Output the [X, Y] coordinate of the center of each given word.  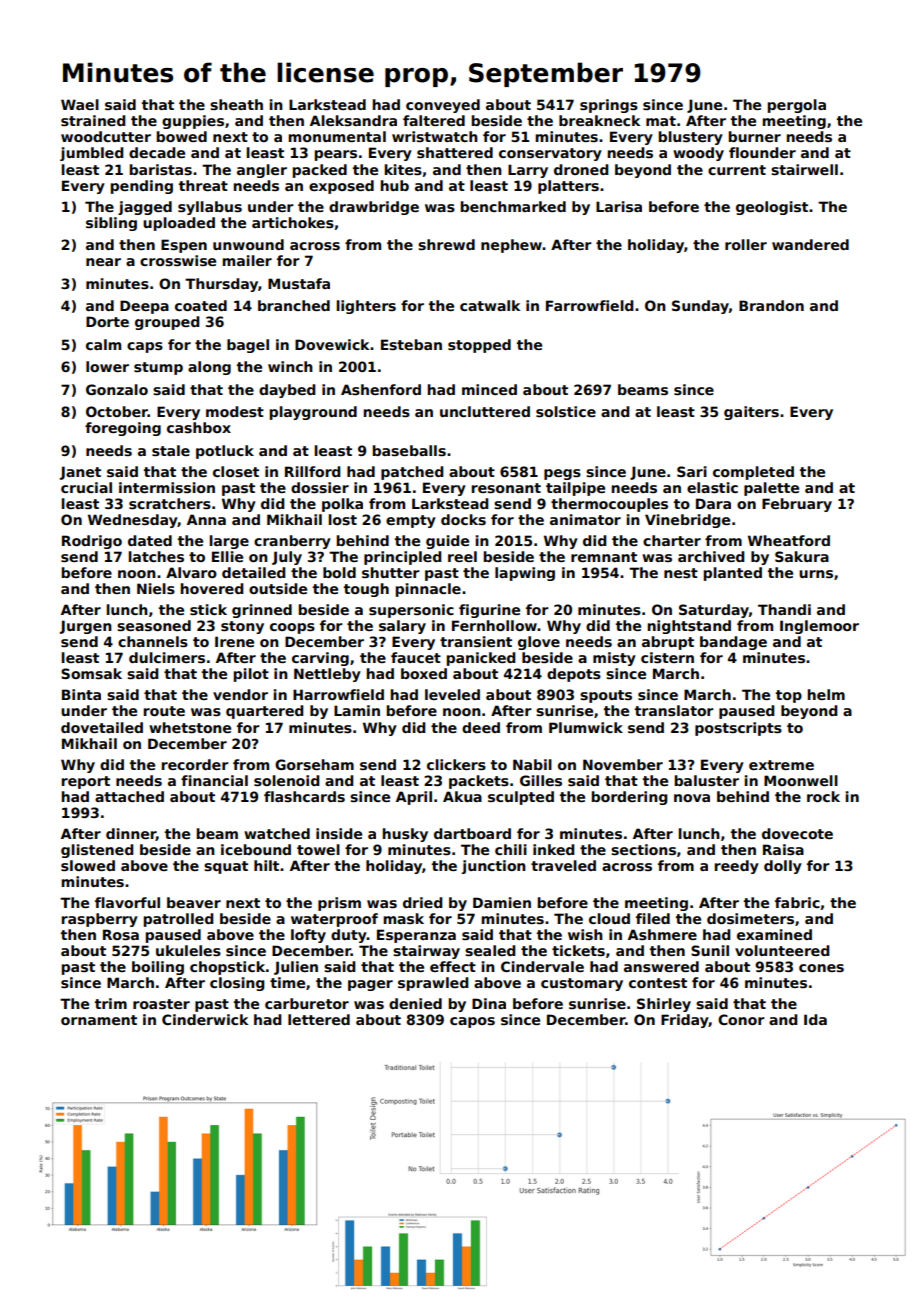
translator [674, 710]
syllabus [210, 208]
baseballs [409, 450]
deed [481, 727]
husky [405, 835]
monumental [337, 136]
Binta [81, 694]
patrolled [178, 920]
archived [711, 556]
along [209, 368]
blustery [690, 138]
